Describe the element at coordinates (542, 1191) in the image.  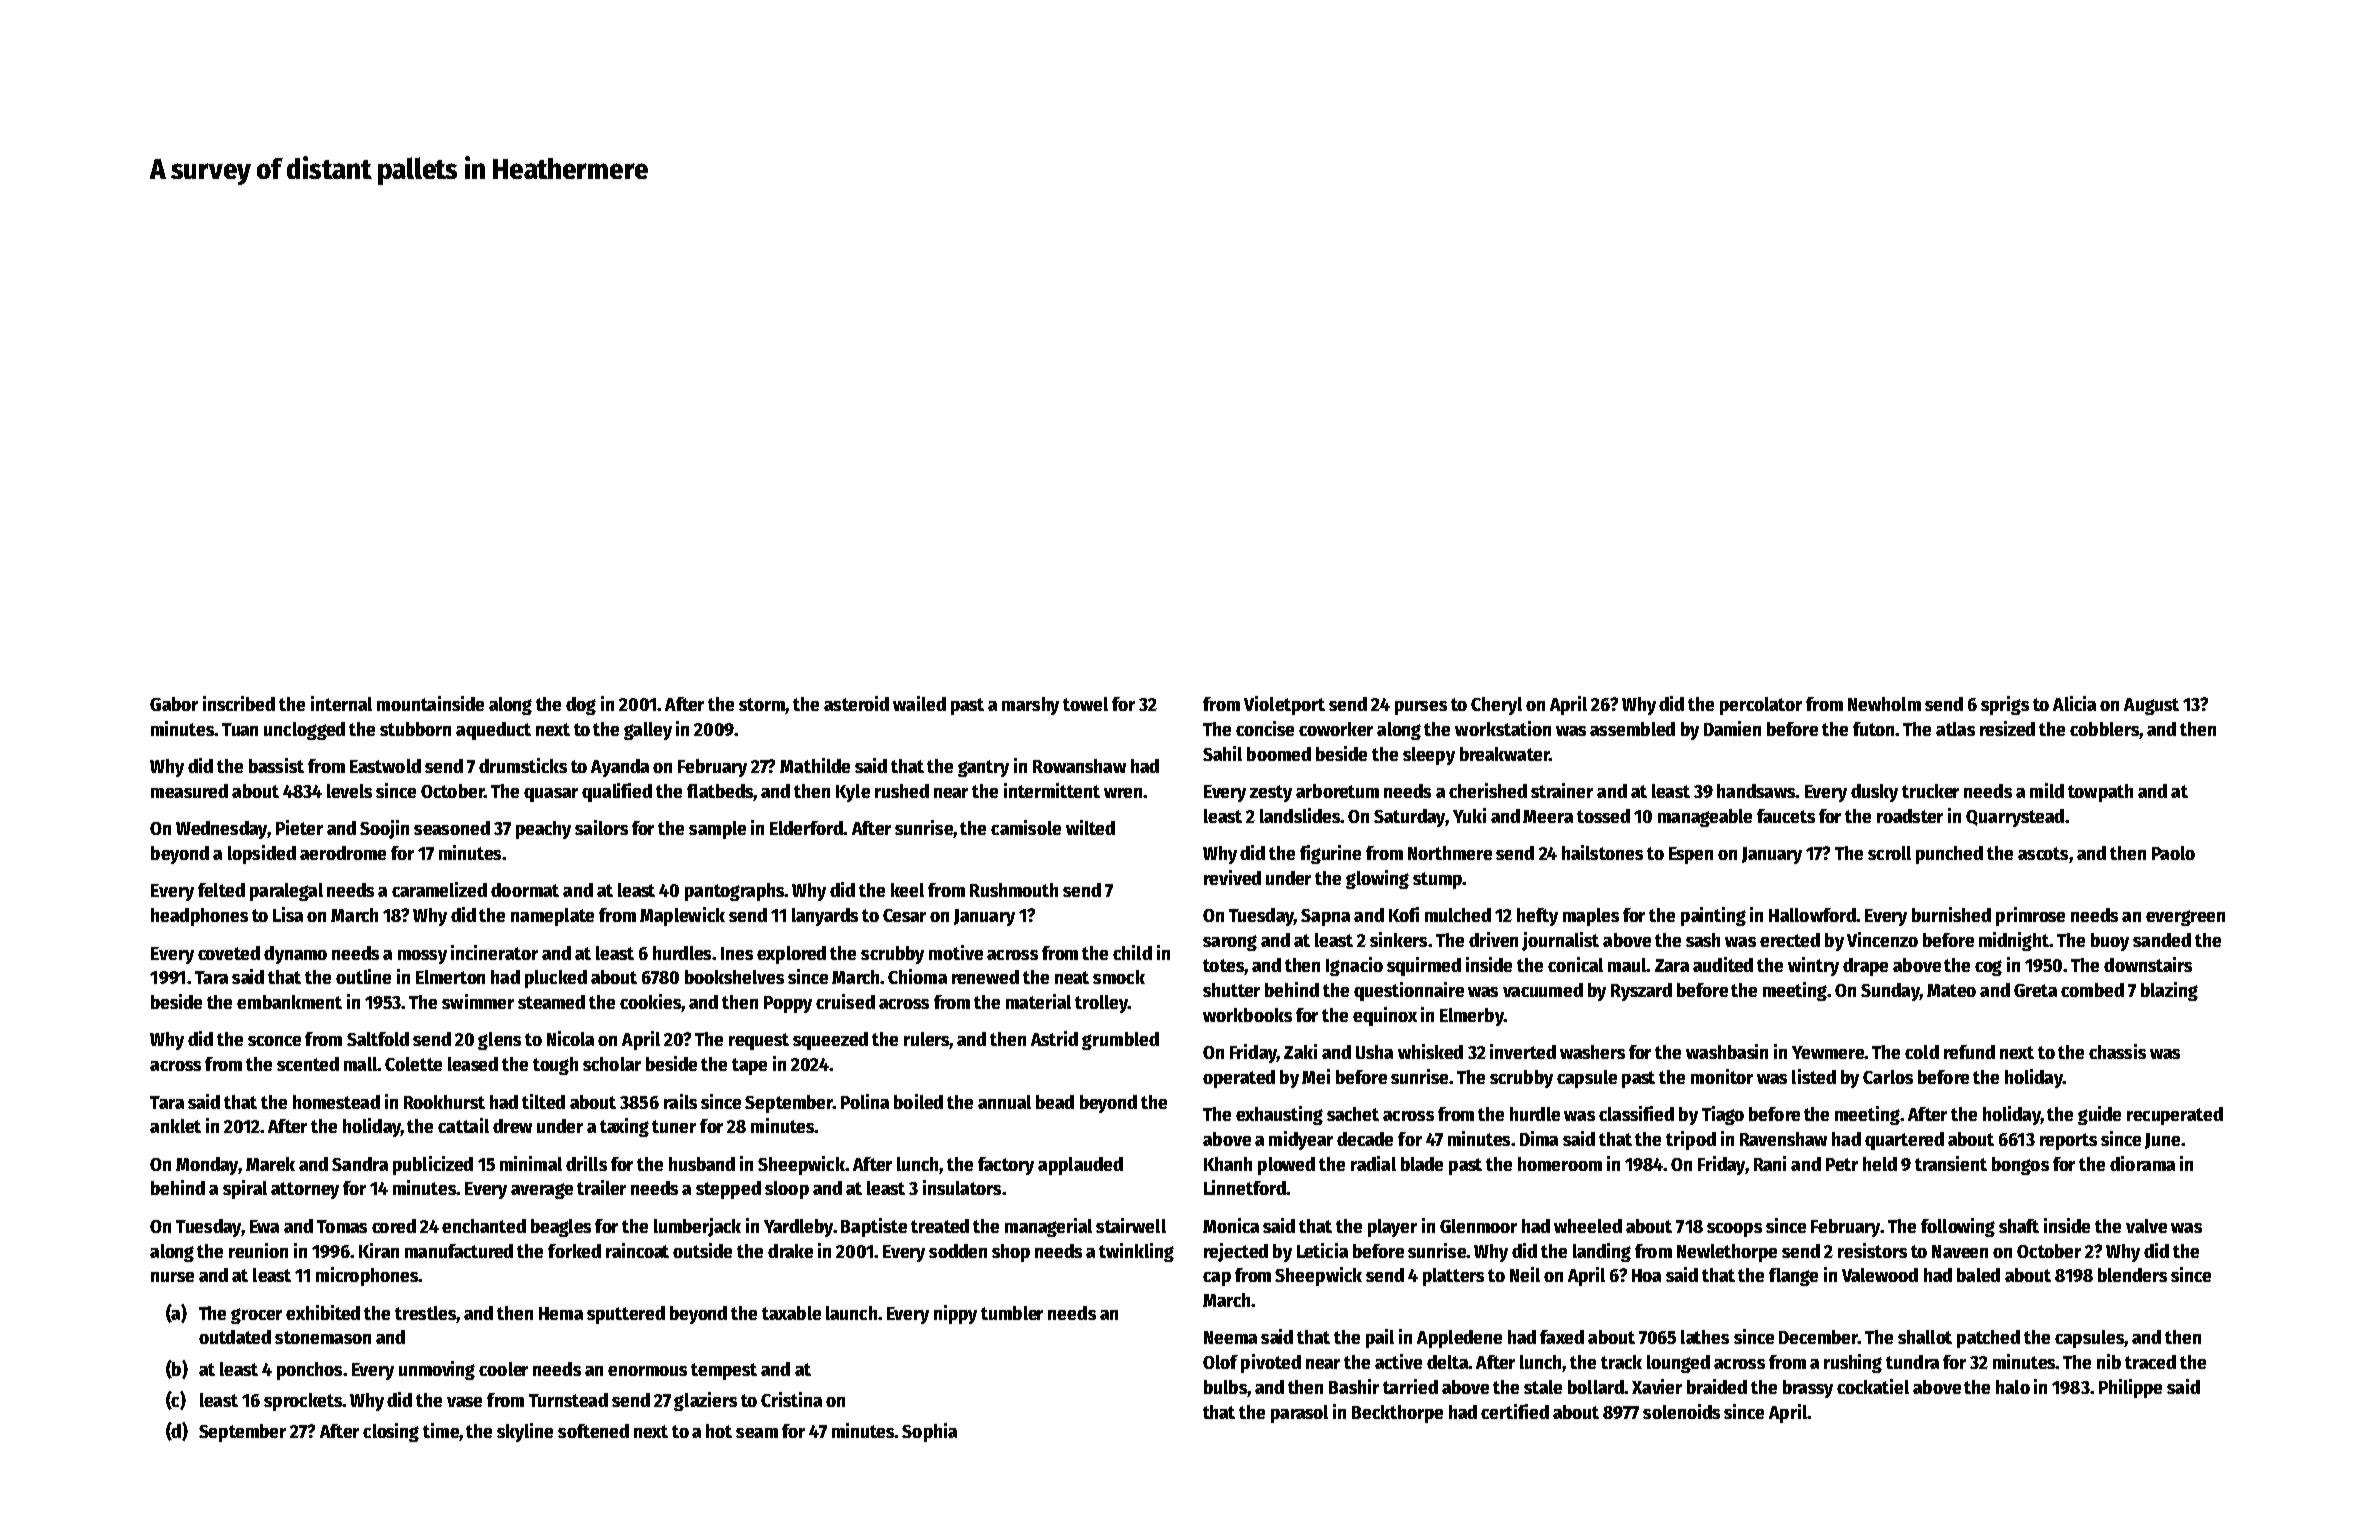
I see `average` at that location.
